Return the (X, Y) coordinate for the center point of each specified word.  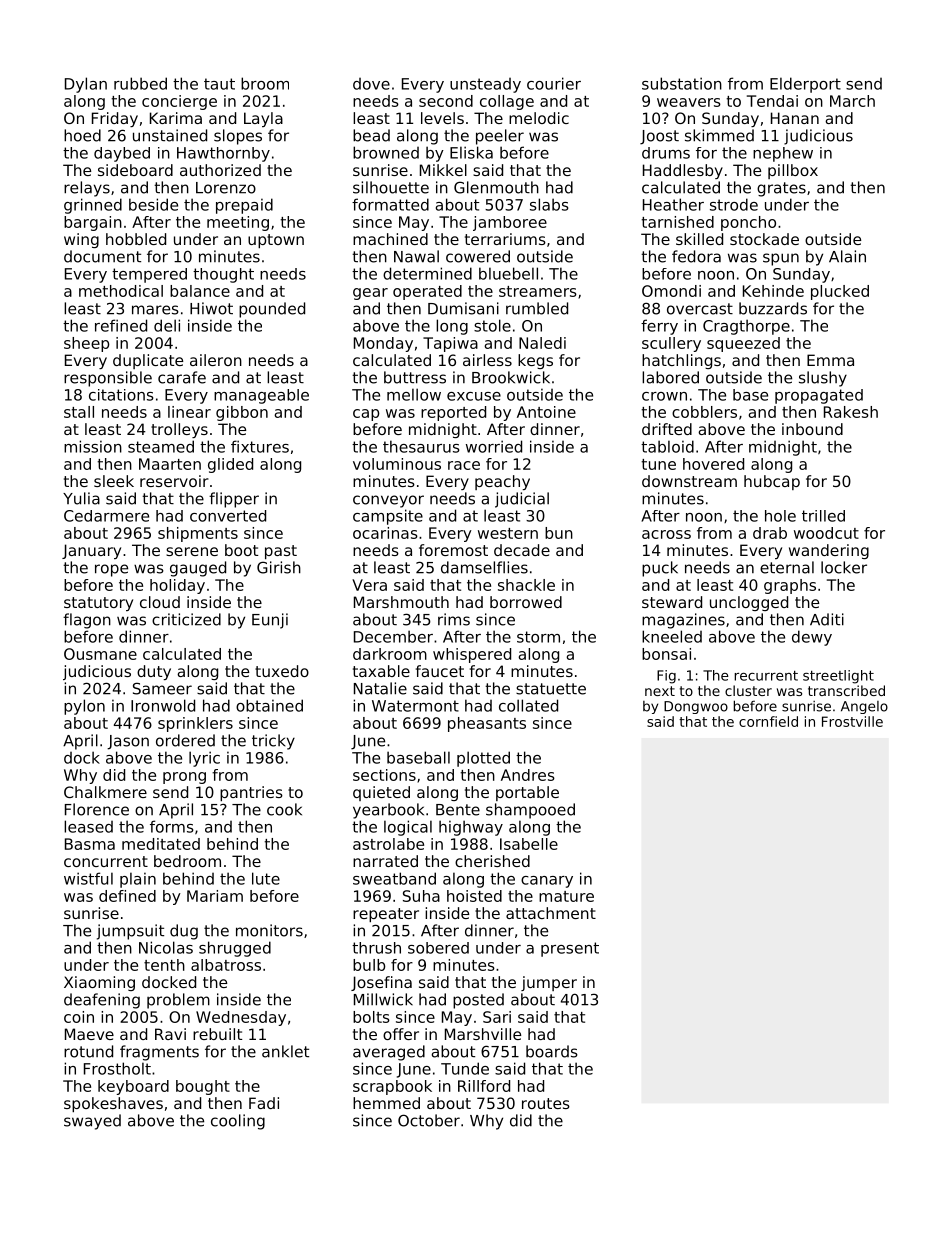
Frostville (852, 721)
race (464, 465)
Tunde (465, 1068)
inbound (812, 429)
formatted (390, 204)
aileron (216, 360)
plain (138, 880)
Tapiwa (450, 344)
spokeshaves (113, 1104)
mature (566, 896)
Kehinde (773, 291)
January (91, 551)
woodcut (826, 533)
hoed (82, 135)
